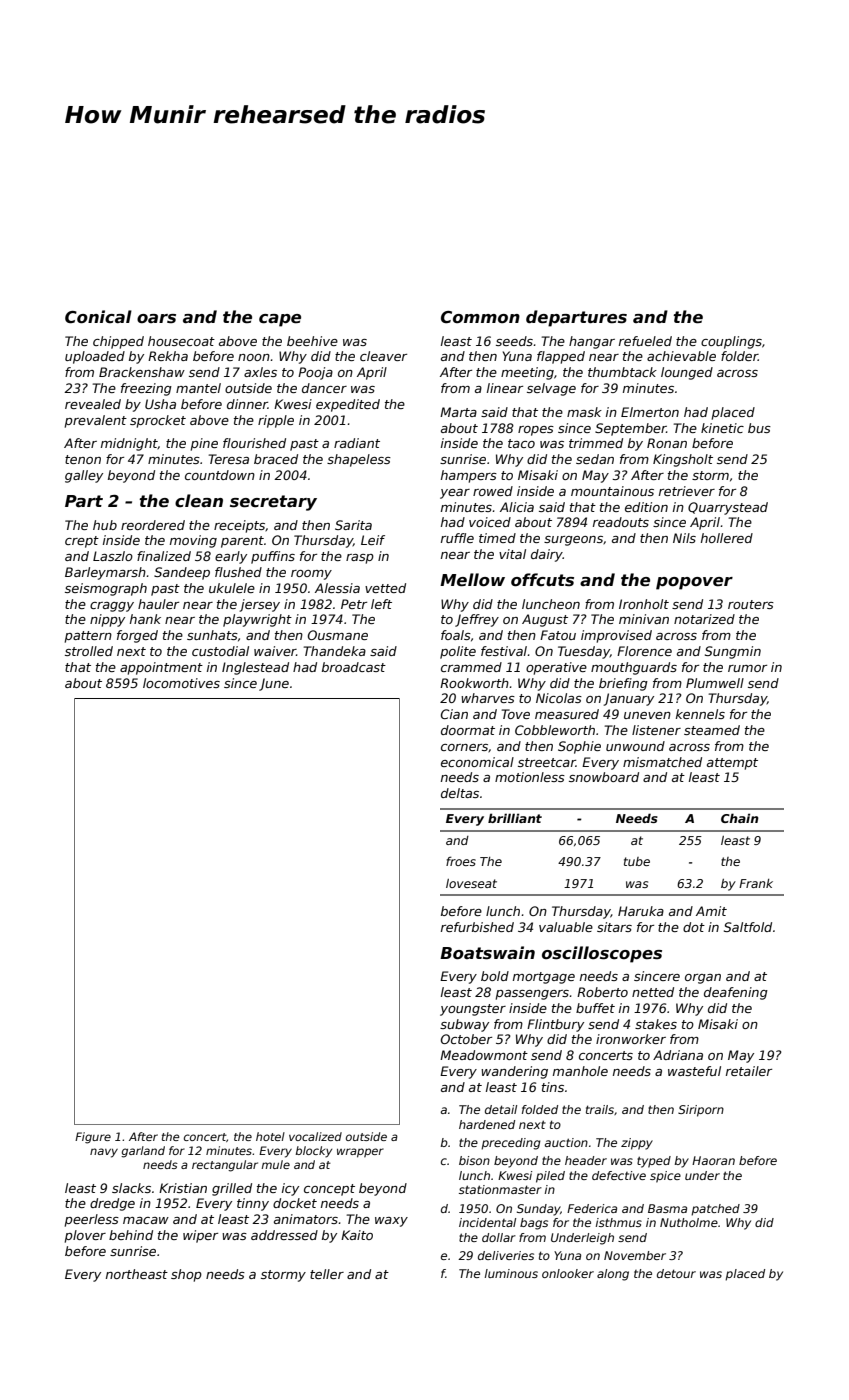 The height and width of the screenshot is (1400, 849). What do you see at coordinates (487, 953) in the screenshot?
I see `Boatswain` at bounding box center [487, 953].
